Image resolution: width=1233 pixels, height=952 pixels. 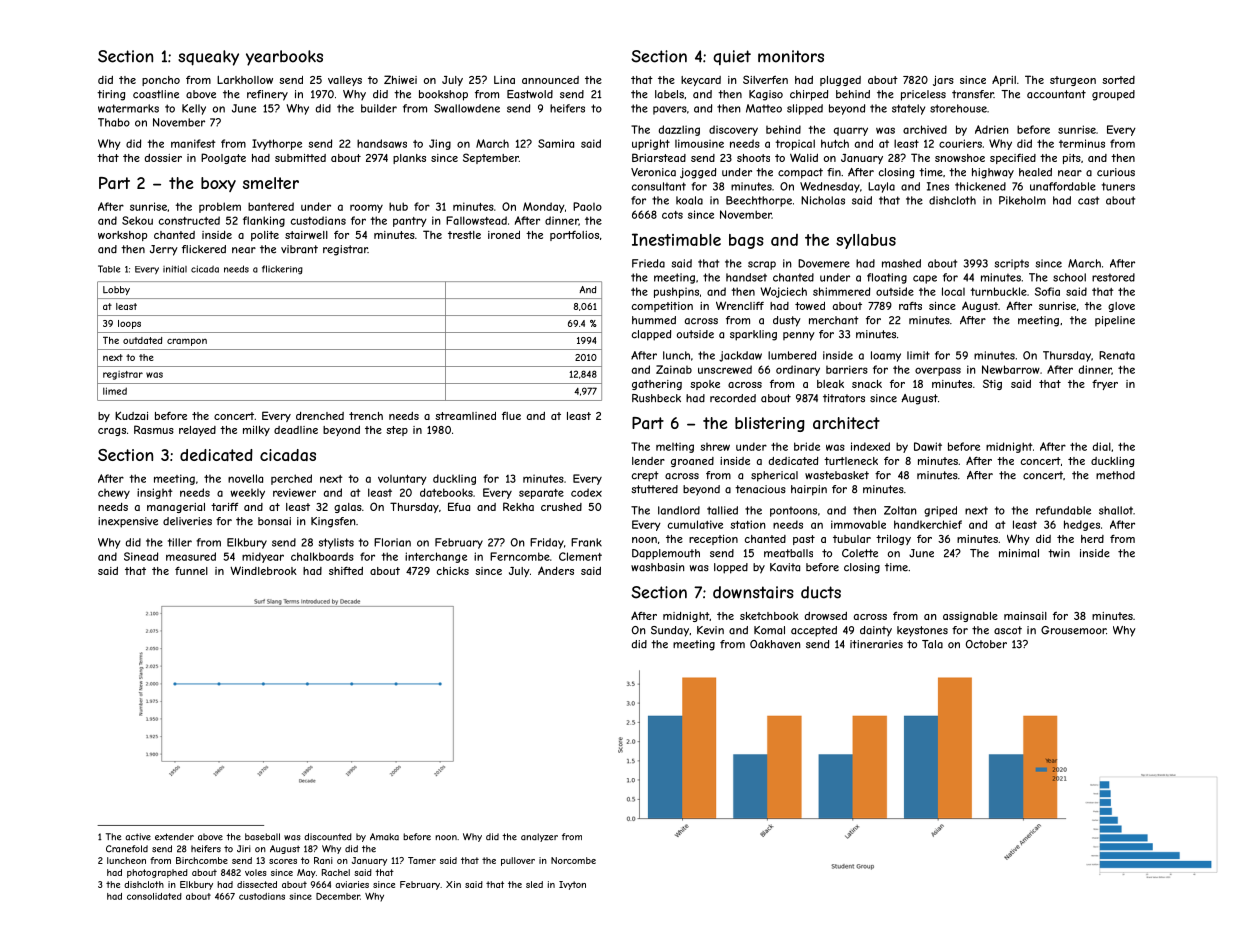 I want to click on quiet, so click(x=732, y=57).
